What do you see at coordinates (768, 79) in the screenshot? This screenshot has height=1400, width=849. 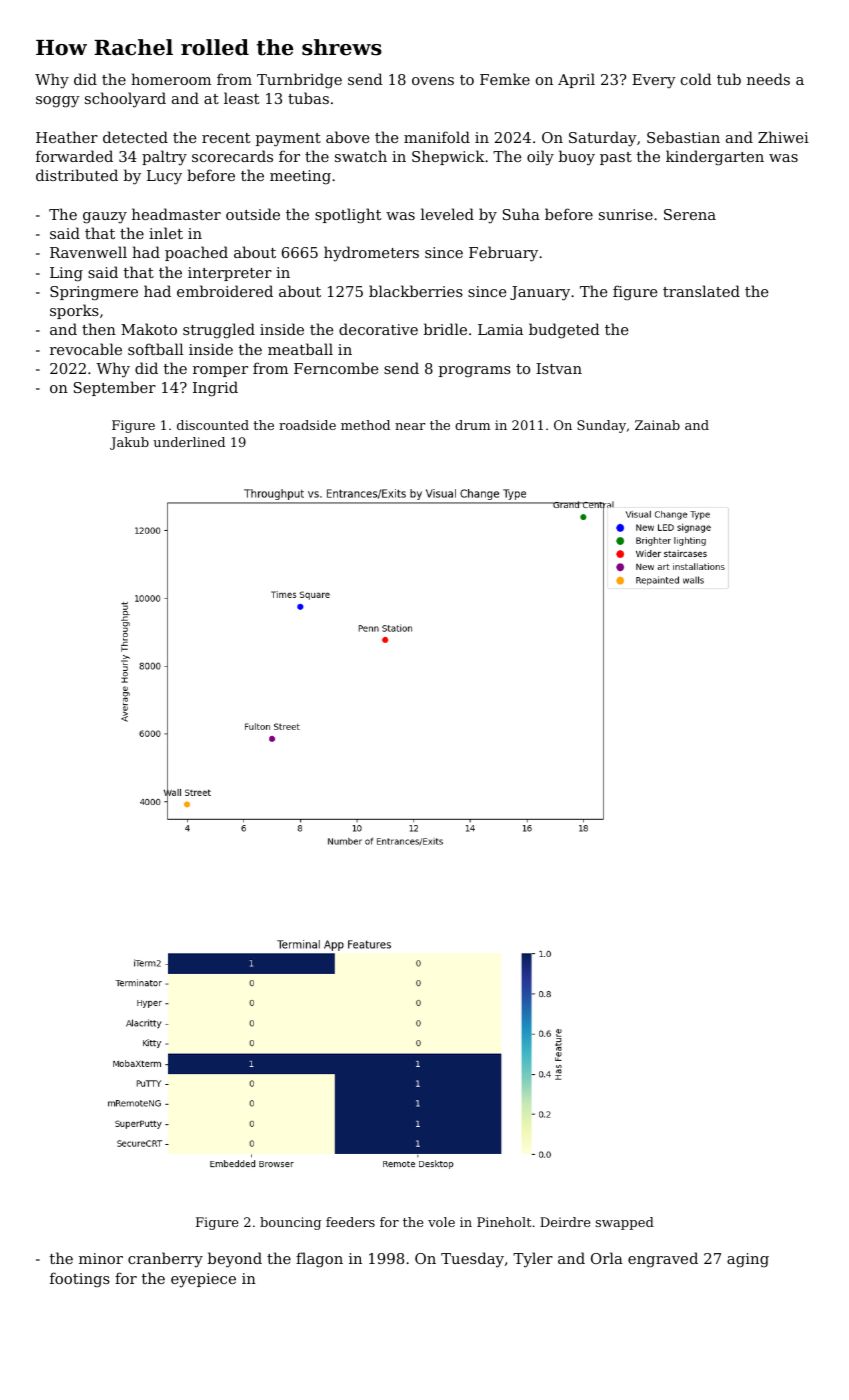 I see `needs` at bounding box center [768, 79].
